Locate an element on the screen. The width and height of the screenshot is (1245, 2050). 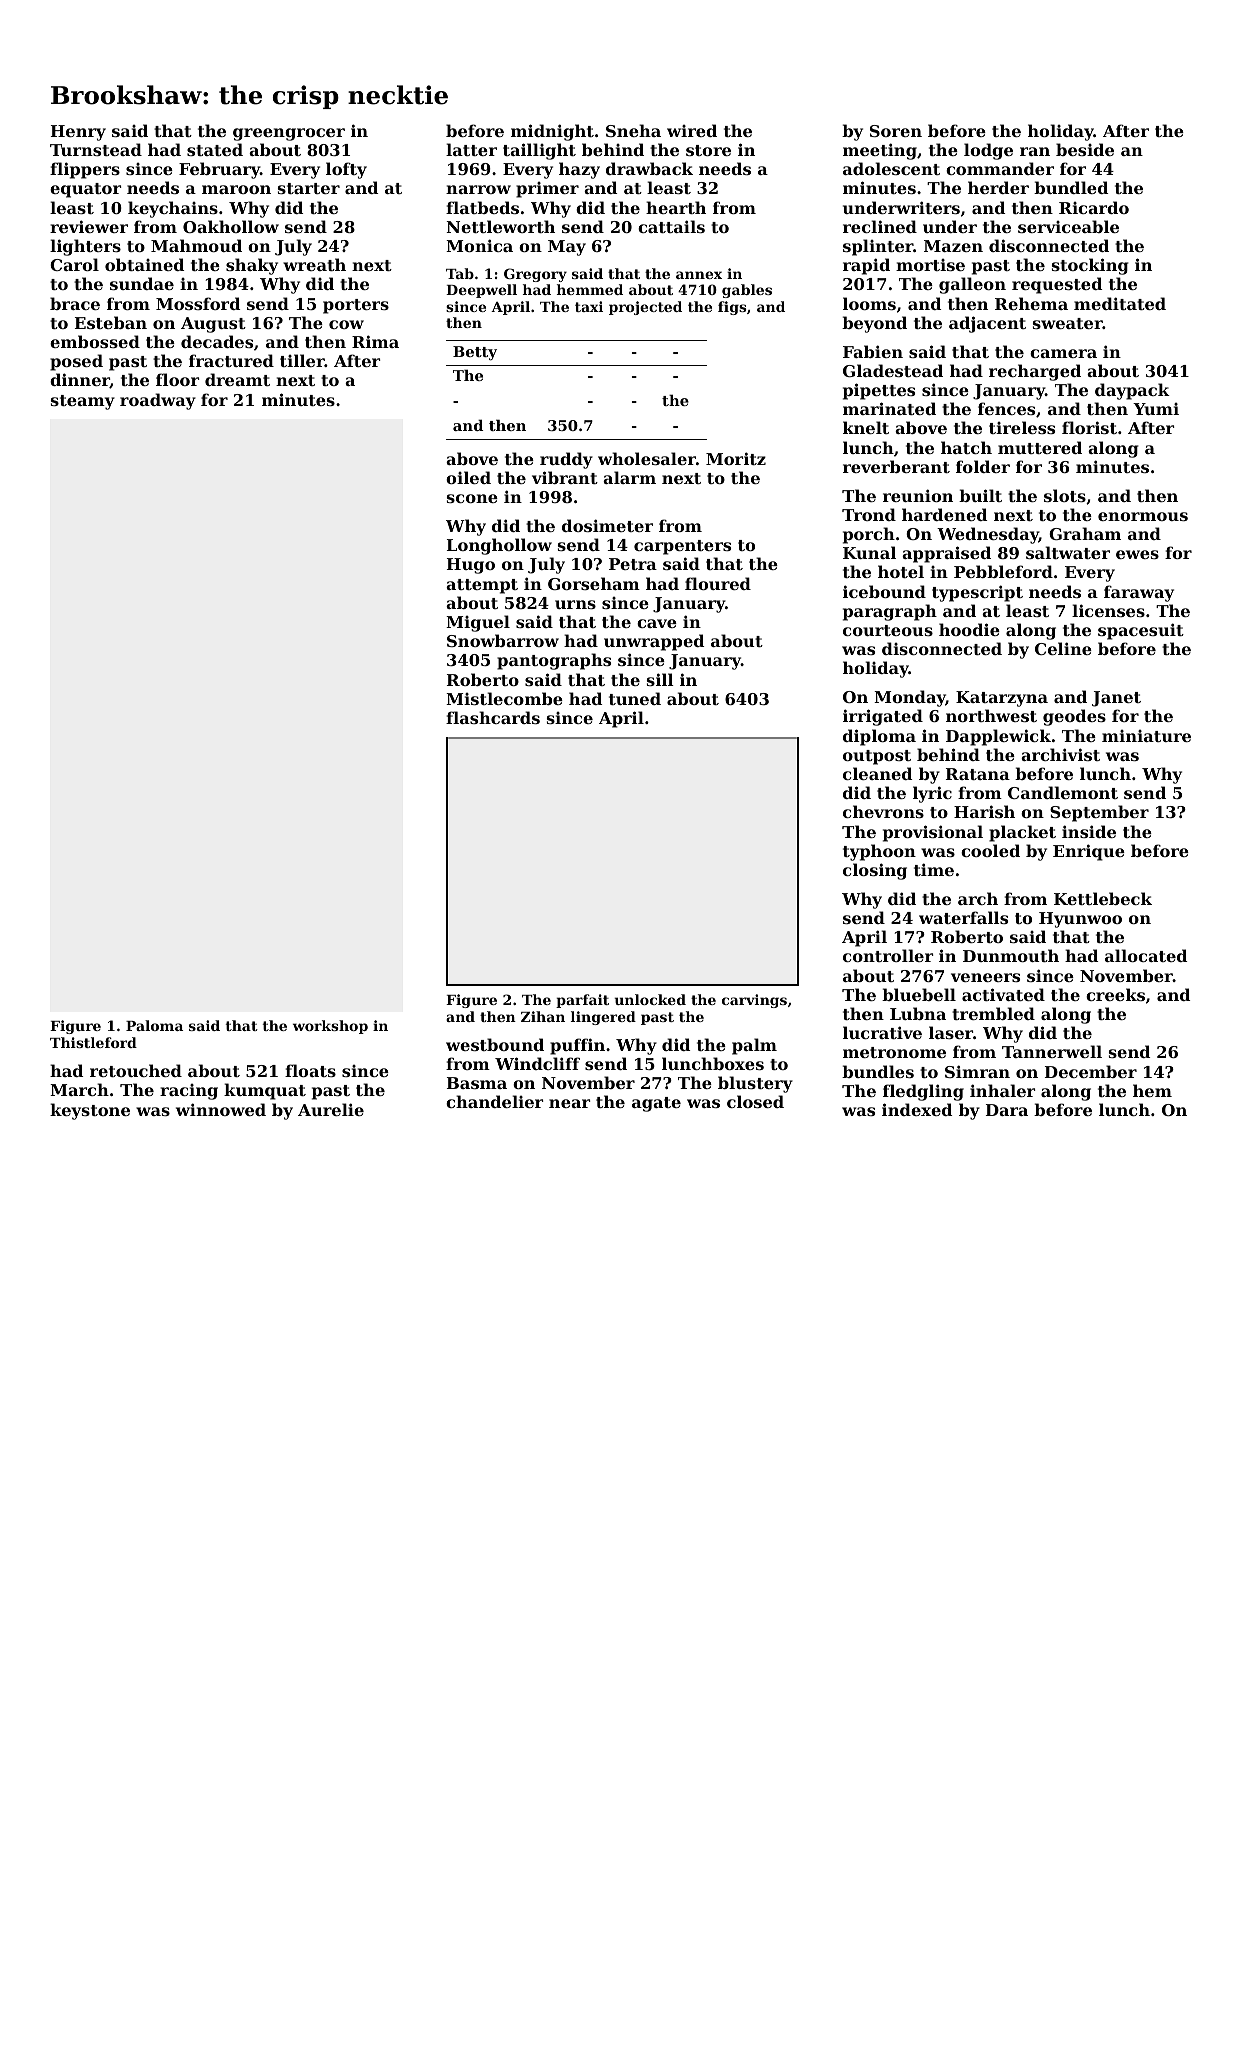
lodge is located at coordinates (988, 151).
